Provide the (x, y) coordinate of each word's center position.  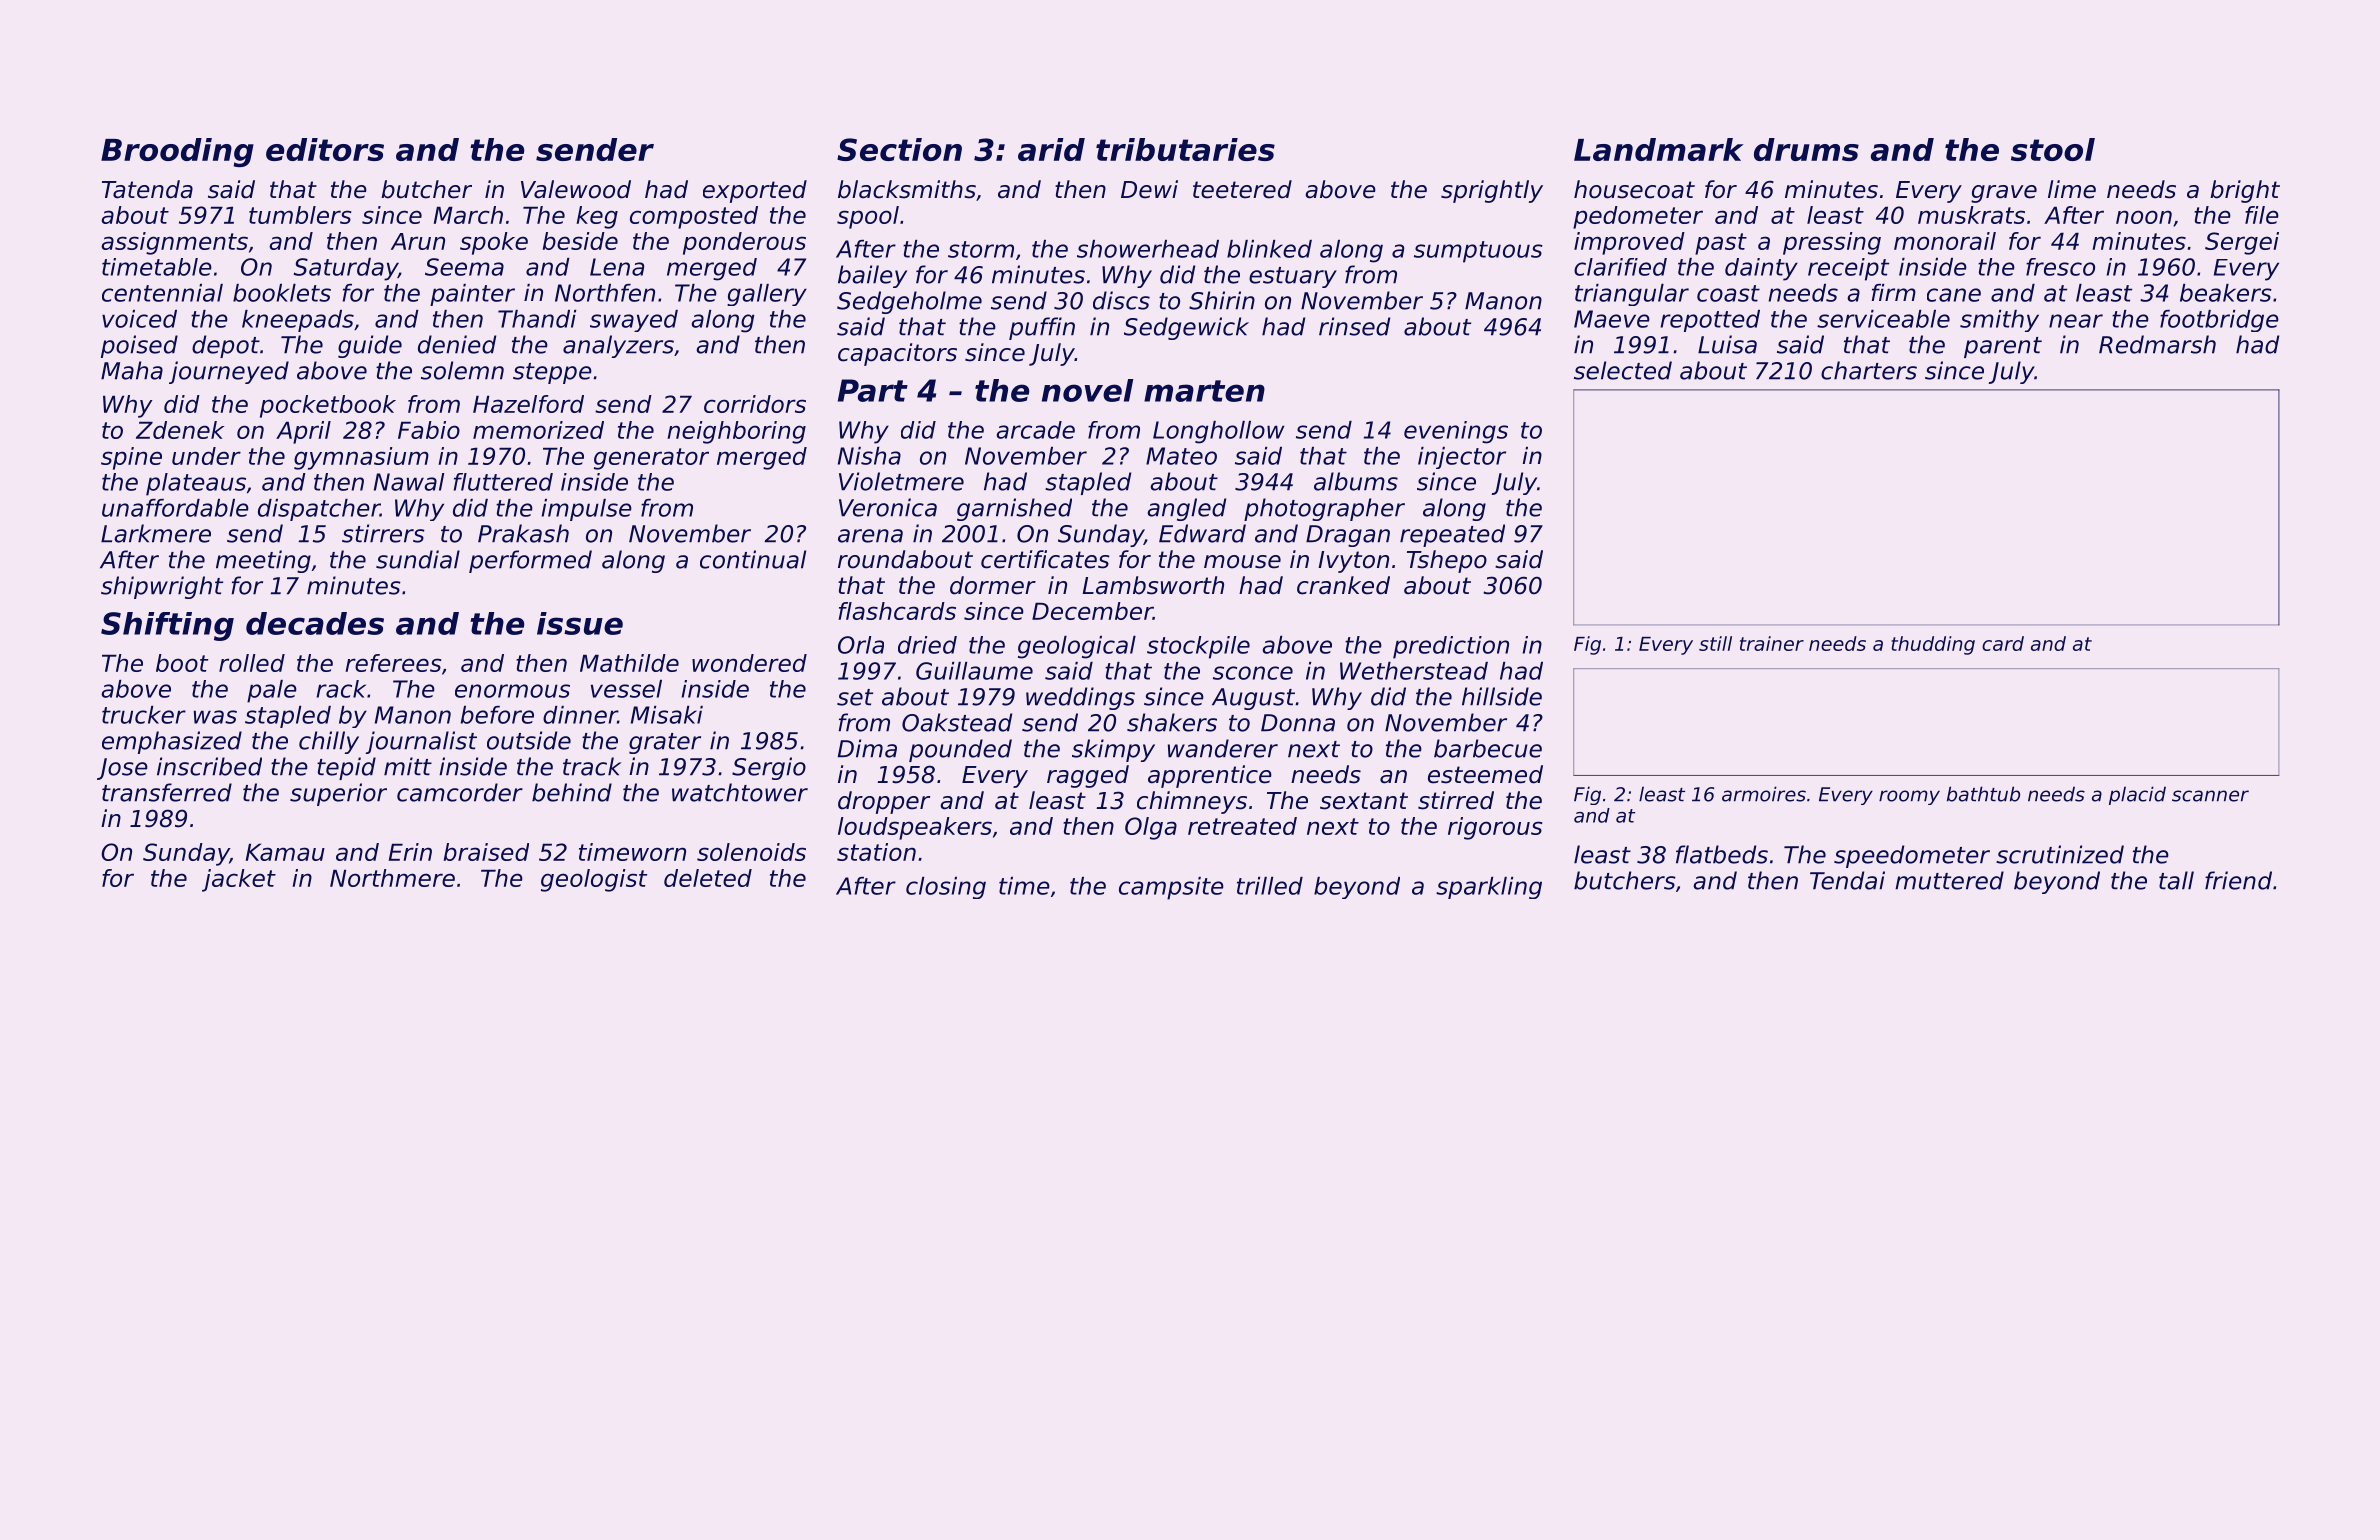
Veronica (888, 507)
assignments (174, 243)
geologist (594, 880)
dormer (993, 585)
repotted (1710, 321)
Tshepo (1447, 561)
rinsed (1354, 326)
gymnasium (361, 458)
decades (315, 623)
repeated (1452, 535)
